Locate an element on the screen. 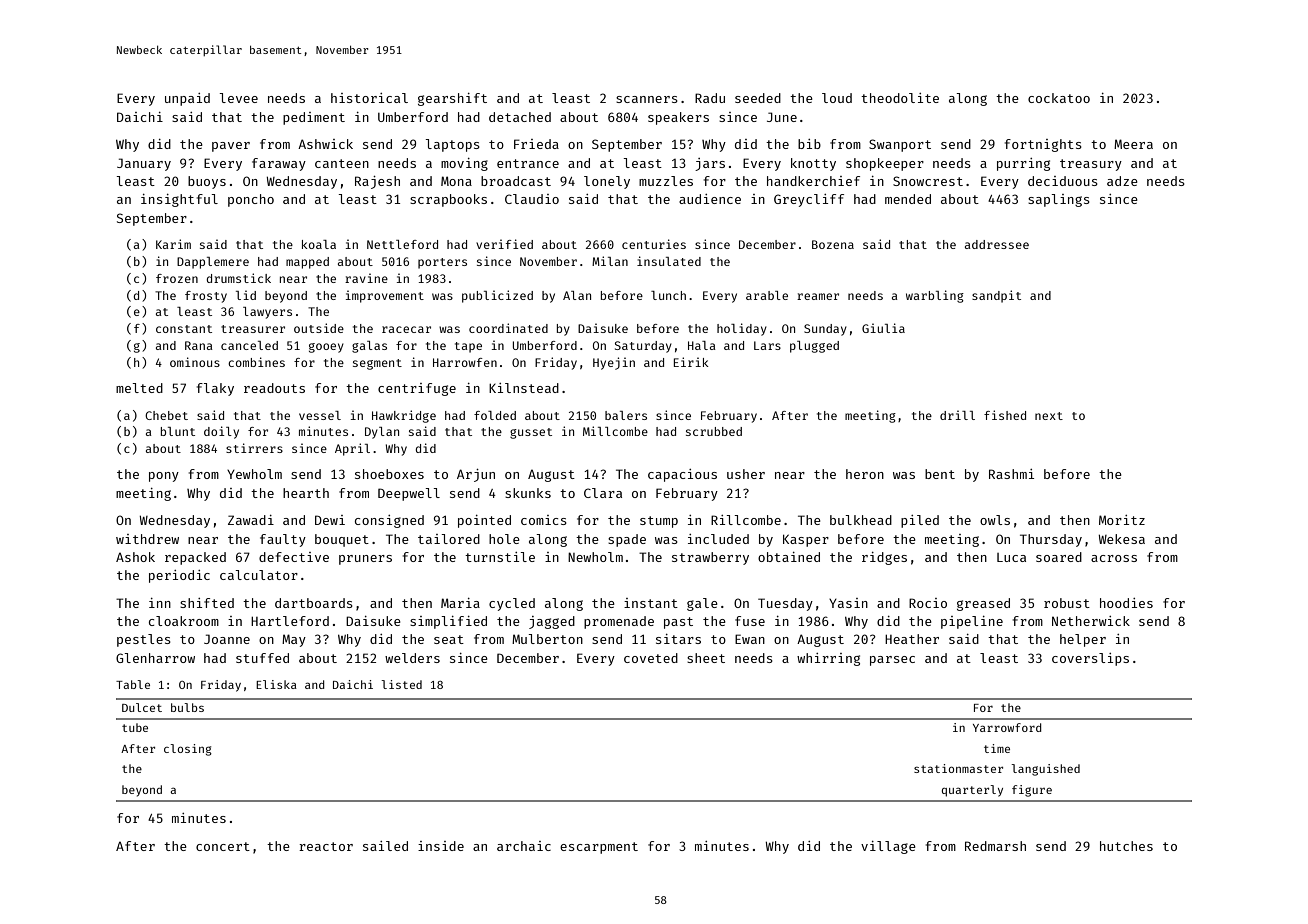  Claudio is located at coordinates (532, 199).
